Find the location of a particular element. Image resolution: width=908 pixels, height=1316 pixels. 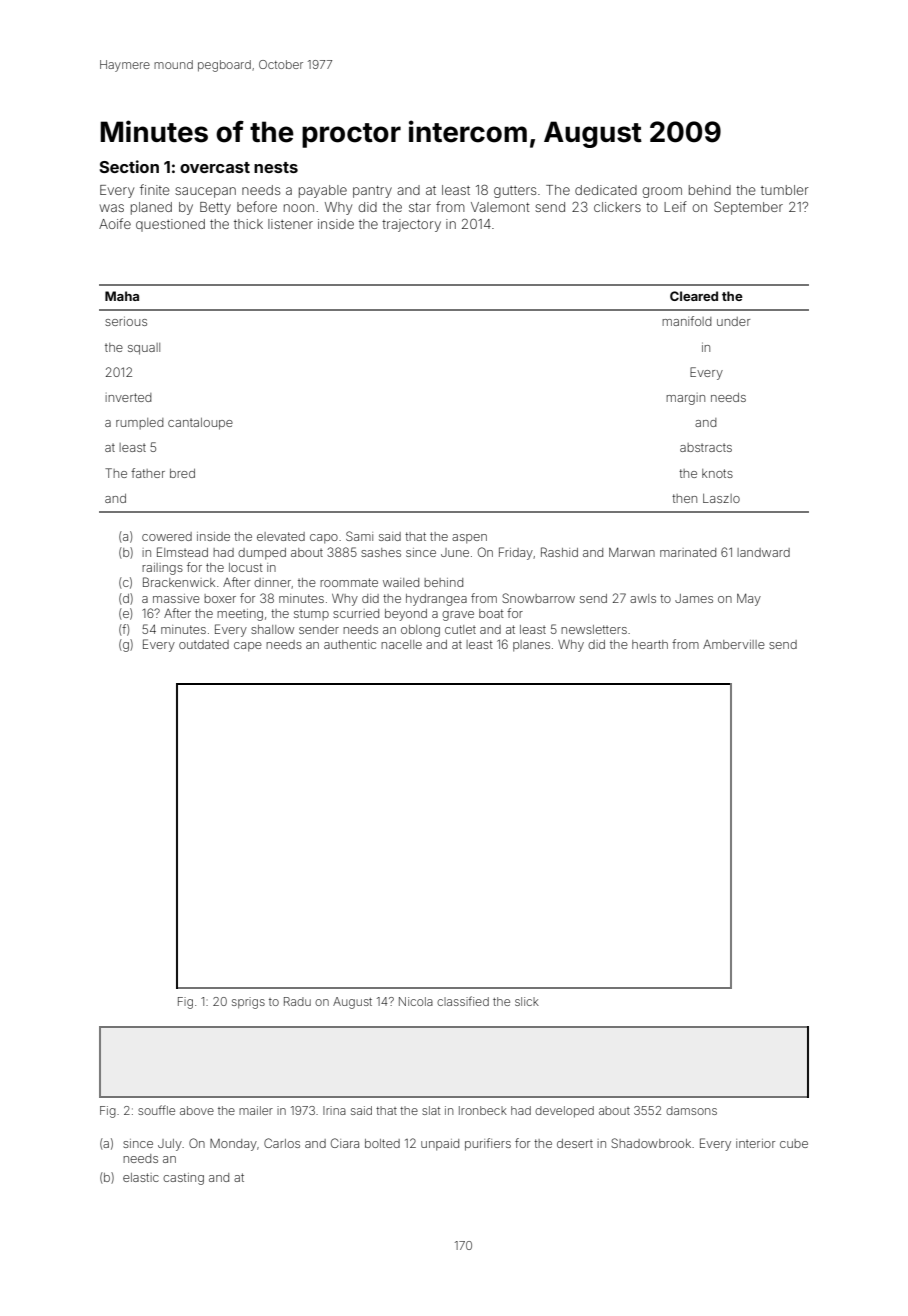

manifold is located at coordinates (686, 321).
